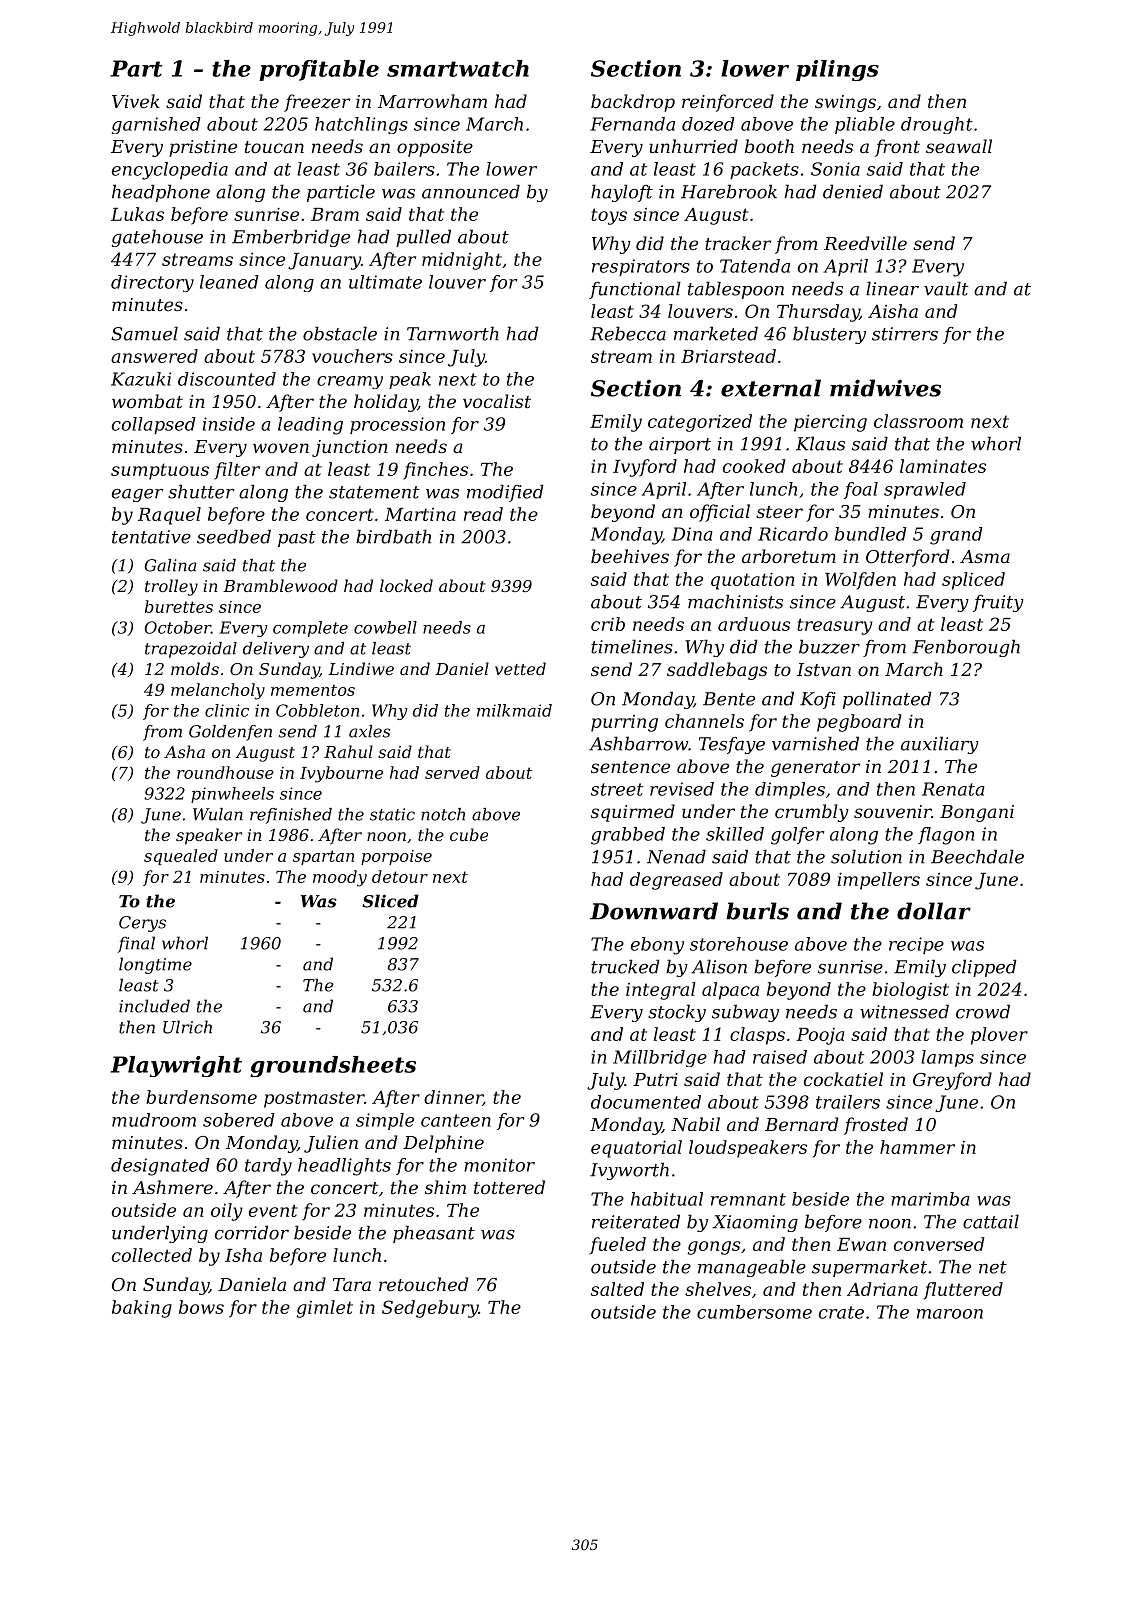 The width and height of the page is (1143, 1617). Describe the element at coordinates (201, 1307) in the page. I see `bows` at that location.
